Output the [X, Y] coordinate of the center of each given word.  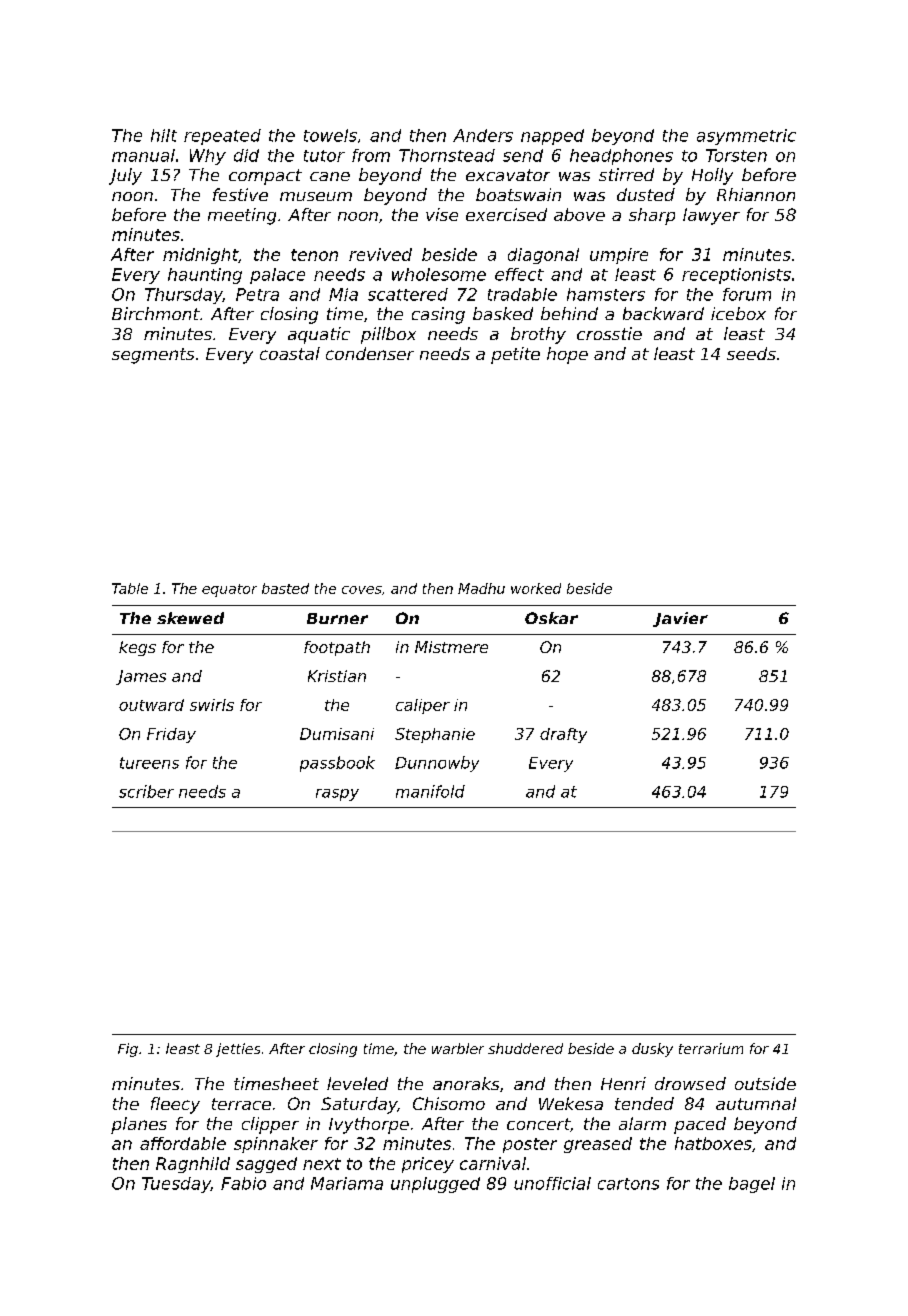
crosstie [609, 333]
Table [130, 588]
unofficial [552, 1183]
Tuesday [176, 1185]
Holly [712, 176]
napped [552, 137]
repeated [222, 137]
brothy [538, 335]
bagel [752, 1185]
